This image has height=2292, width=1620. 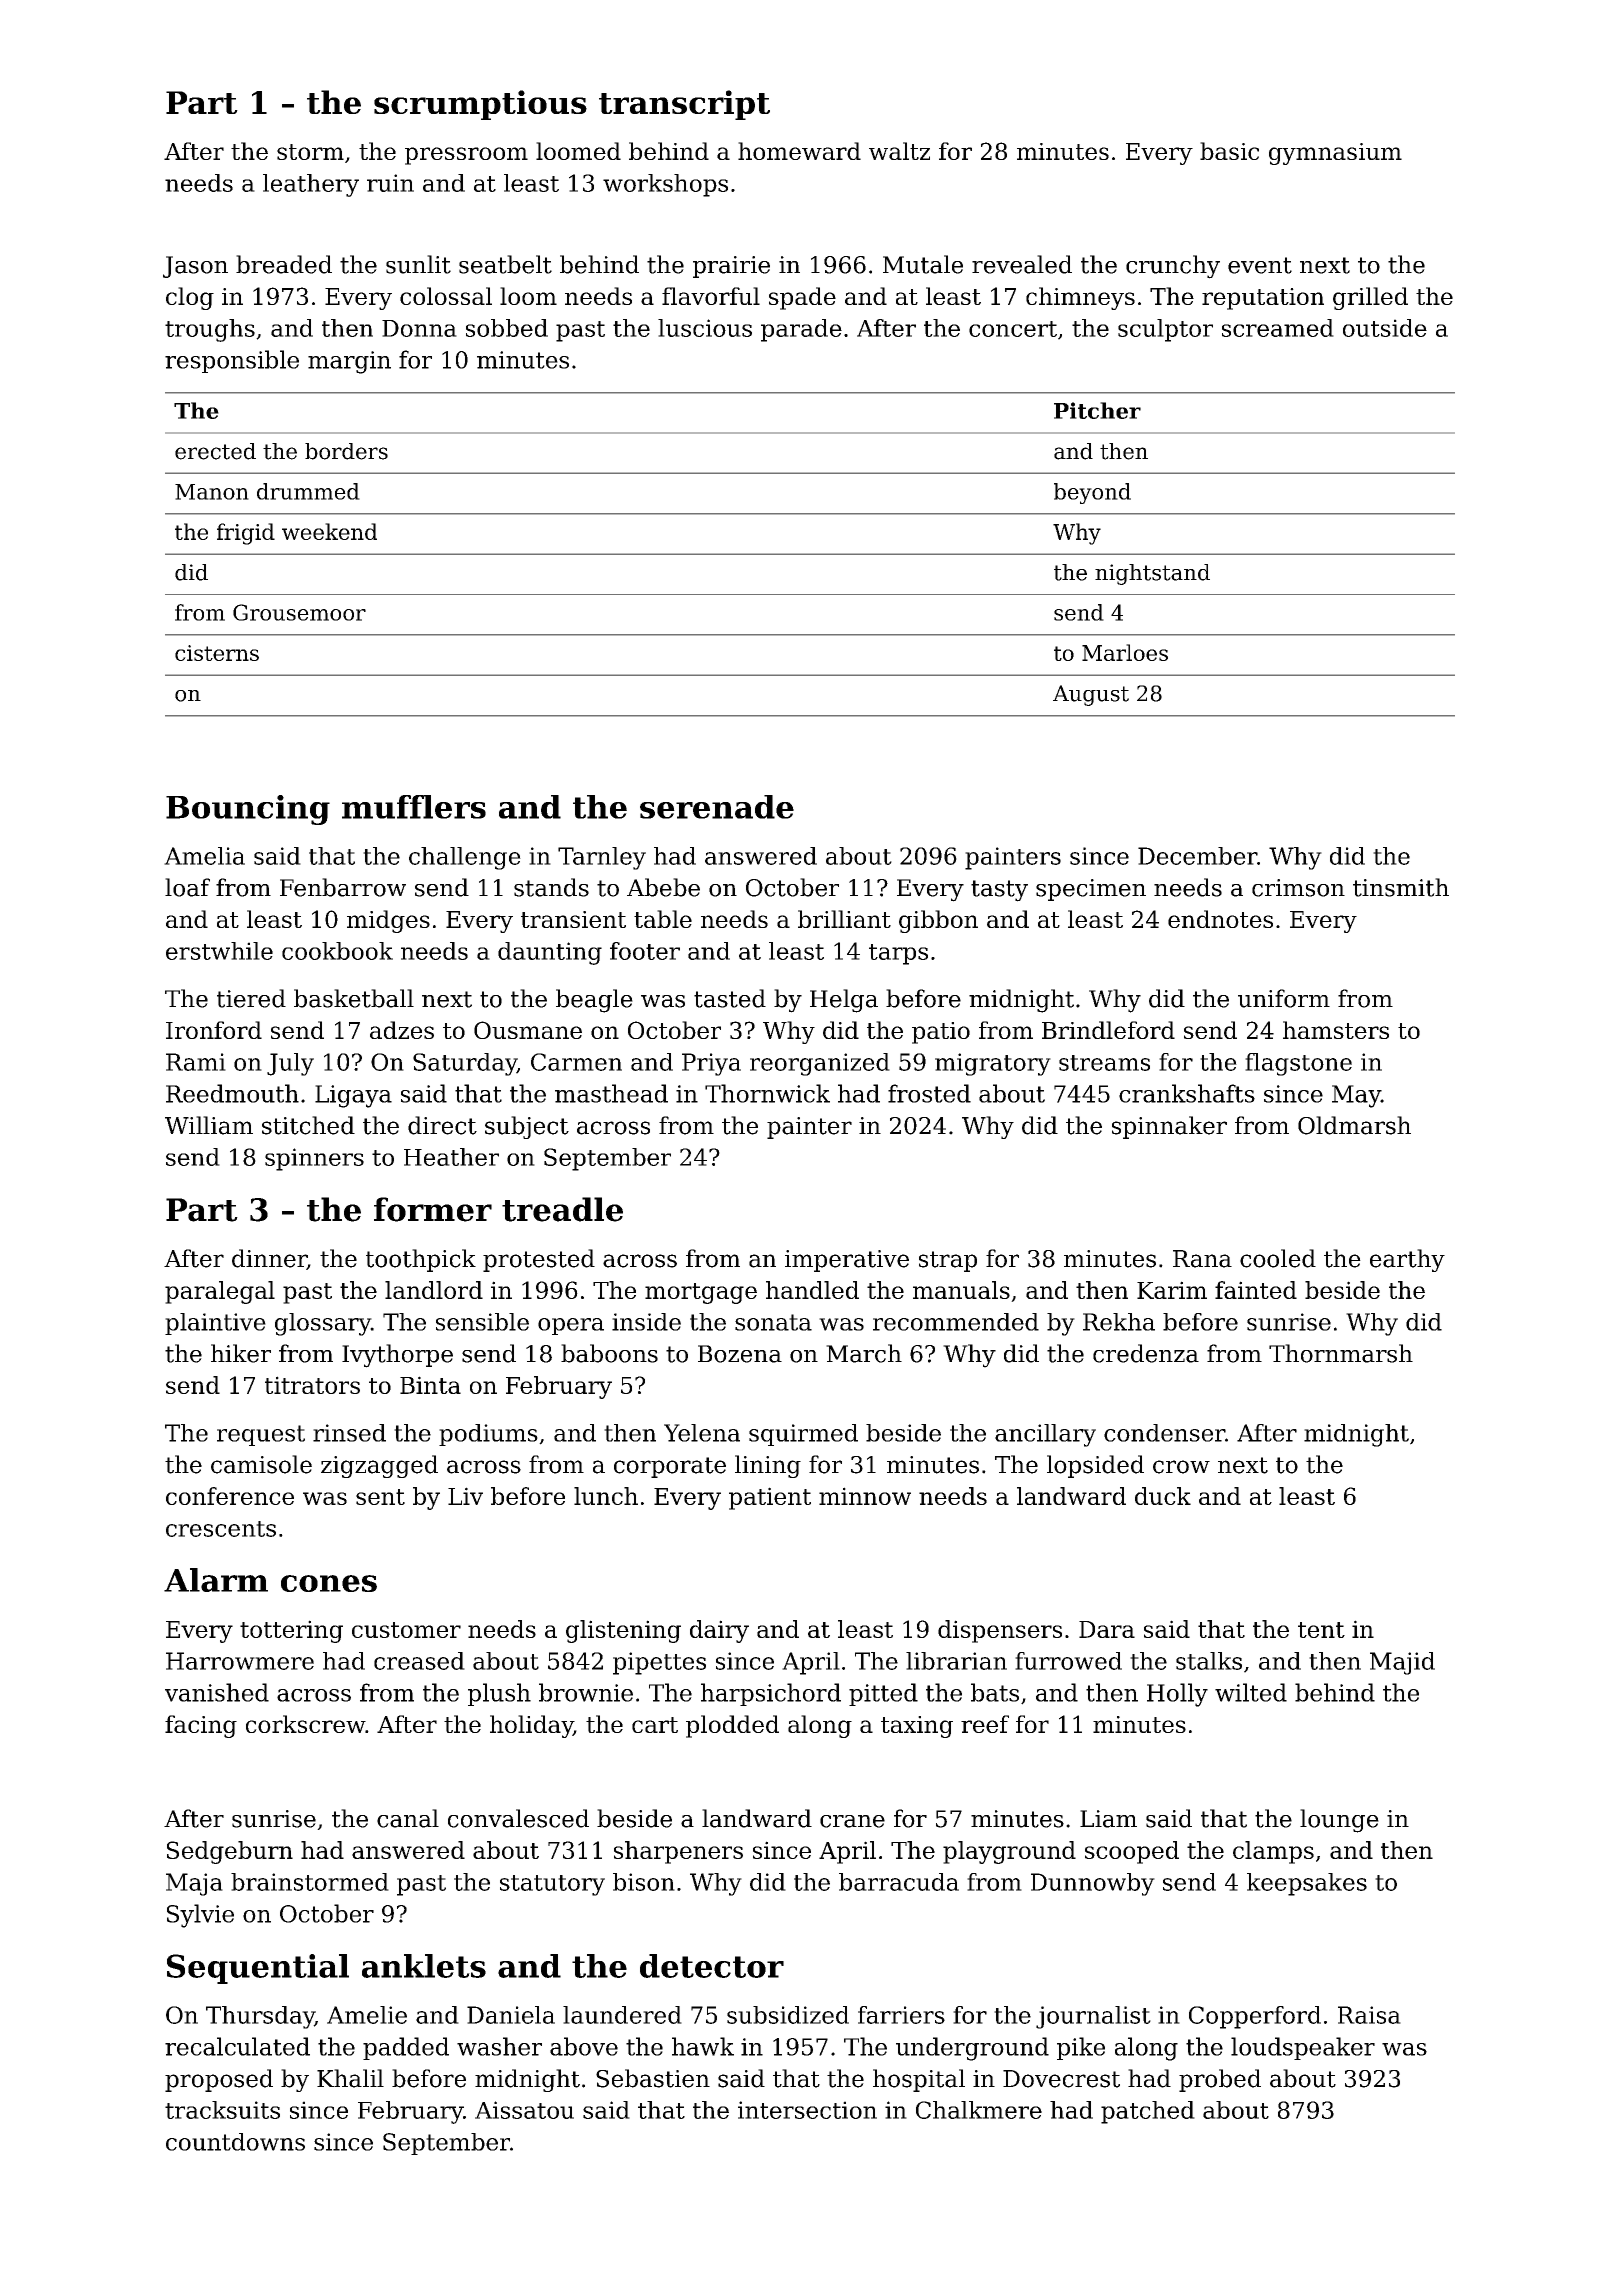 What do you see at coordinates (465, 858) in the image?
I see `challenge` at bounding box center [465, 858].
